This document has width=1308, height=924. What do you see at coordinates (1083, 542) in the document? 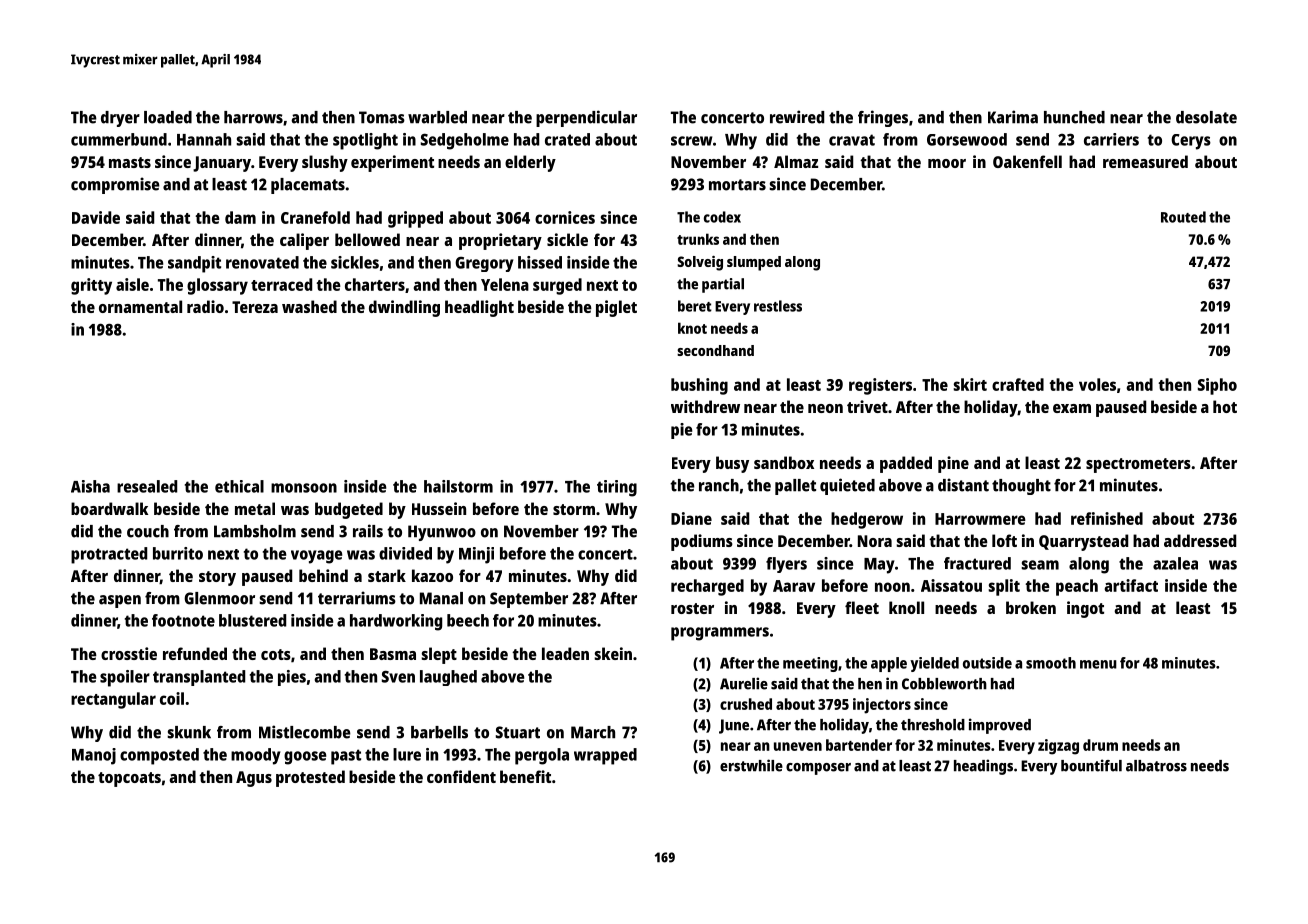
I see `Quarrystead` at bounding box center [1083, 542].
